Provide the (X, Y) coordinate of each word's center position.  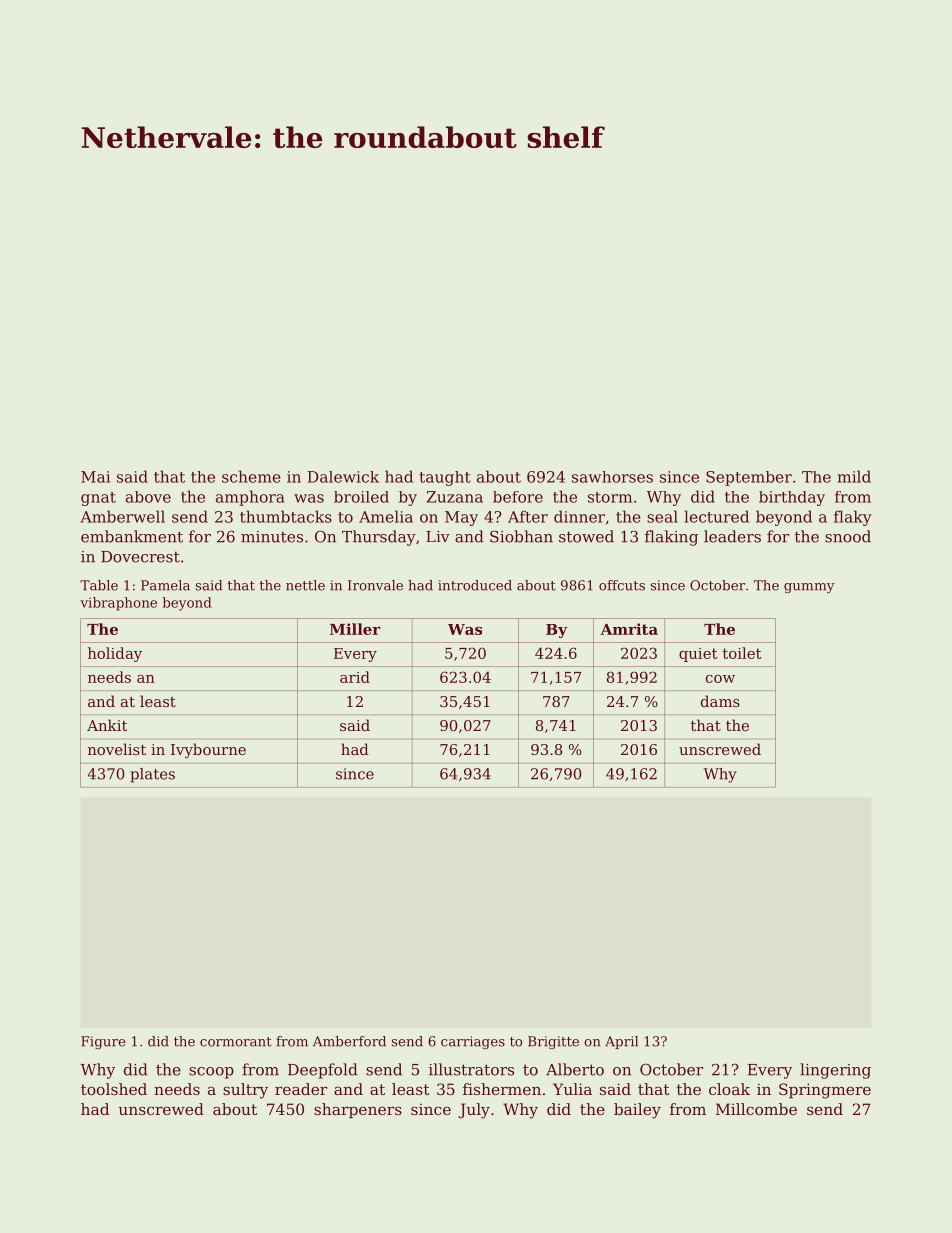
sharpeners (358, 1110)
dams (720, 701)
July (474, 1111)
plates (152, 775)
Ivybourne (208, 751)
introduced (475, 585)
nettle (305, 585)
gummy (809, 588)
